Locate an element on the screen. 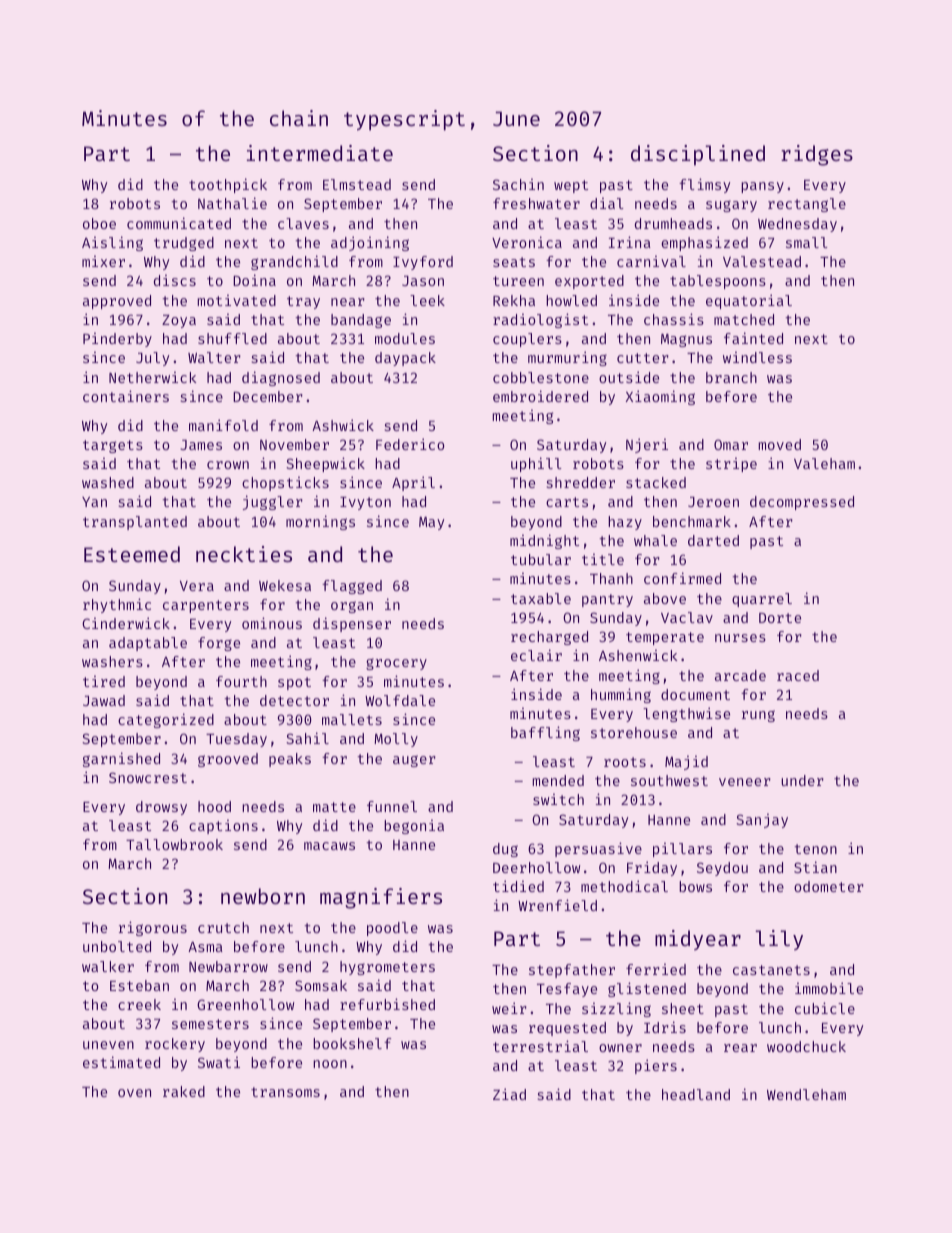 The height and width of the screenshot is (1233, 952). toothpick is located at coordinates (228, 185).
